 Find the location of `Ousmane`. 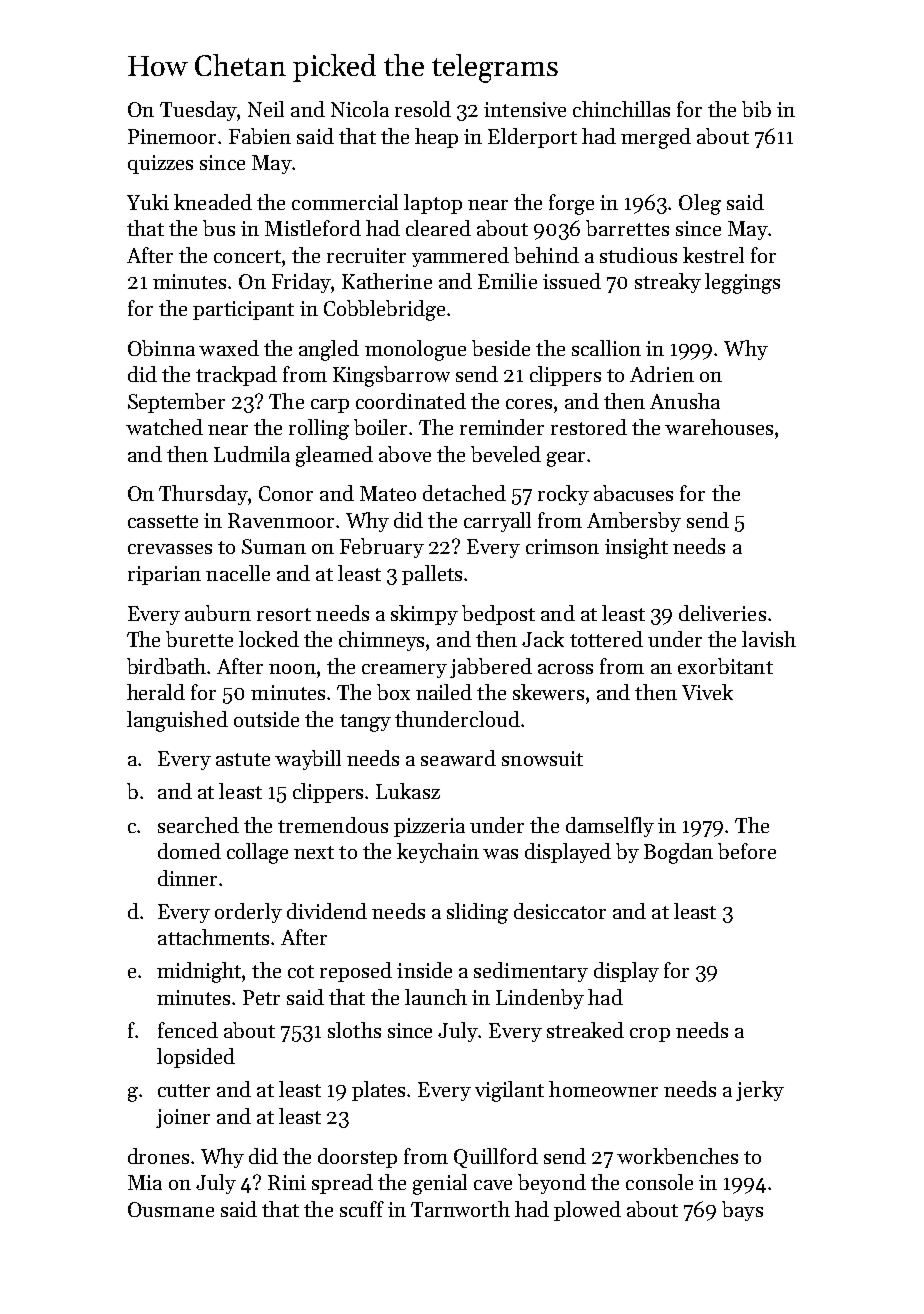

Ousmane is located at coordinates (171, 1209).
